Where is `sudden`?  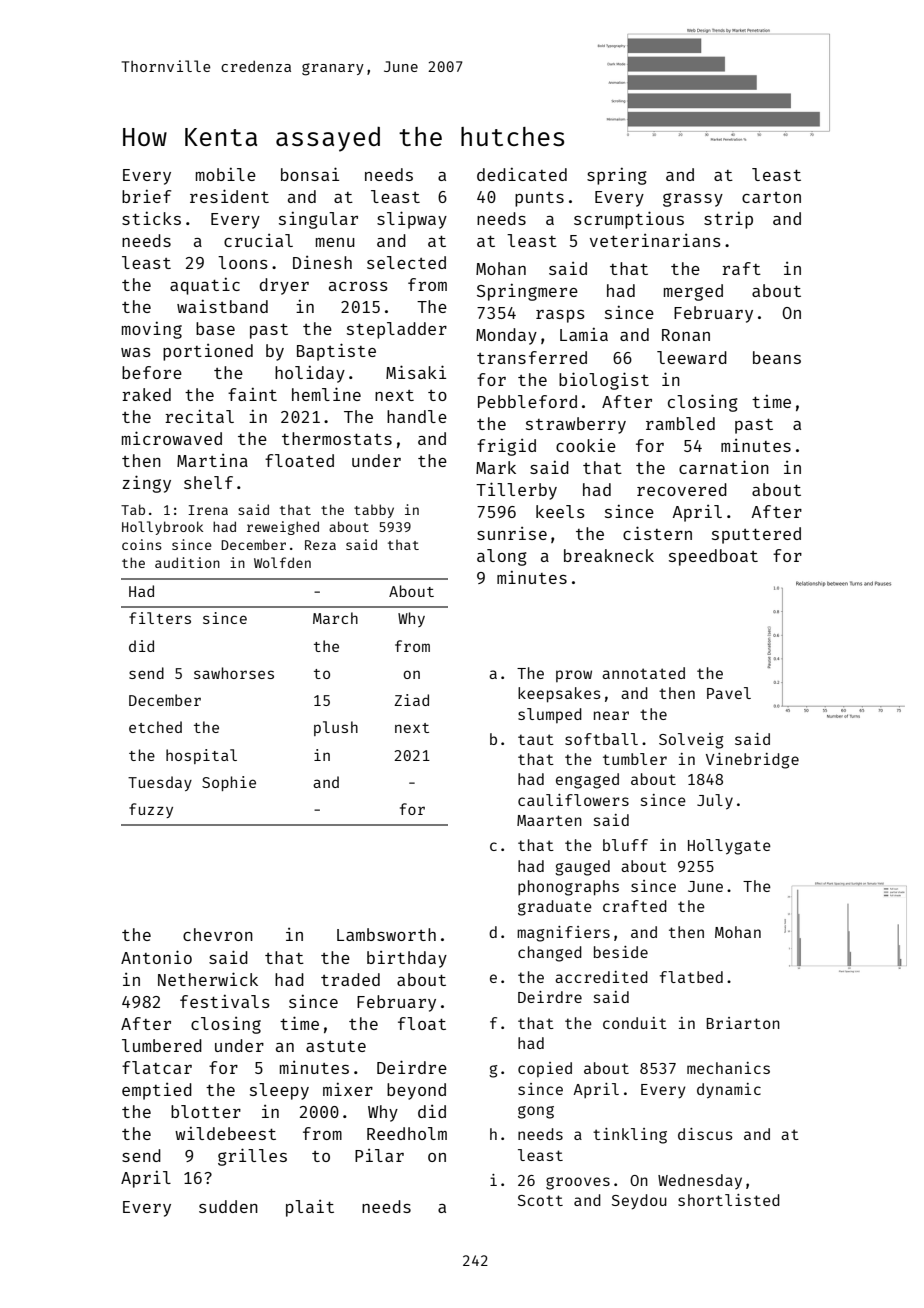
sudden is located at coordinates (228, 1206).
